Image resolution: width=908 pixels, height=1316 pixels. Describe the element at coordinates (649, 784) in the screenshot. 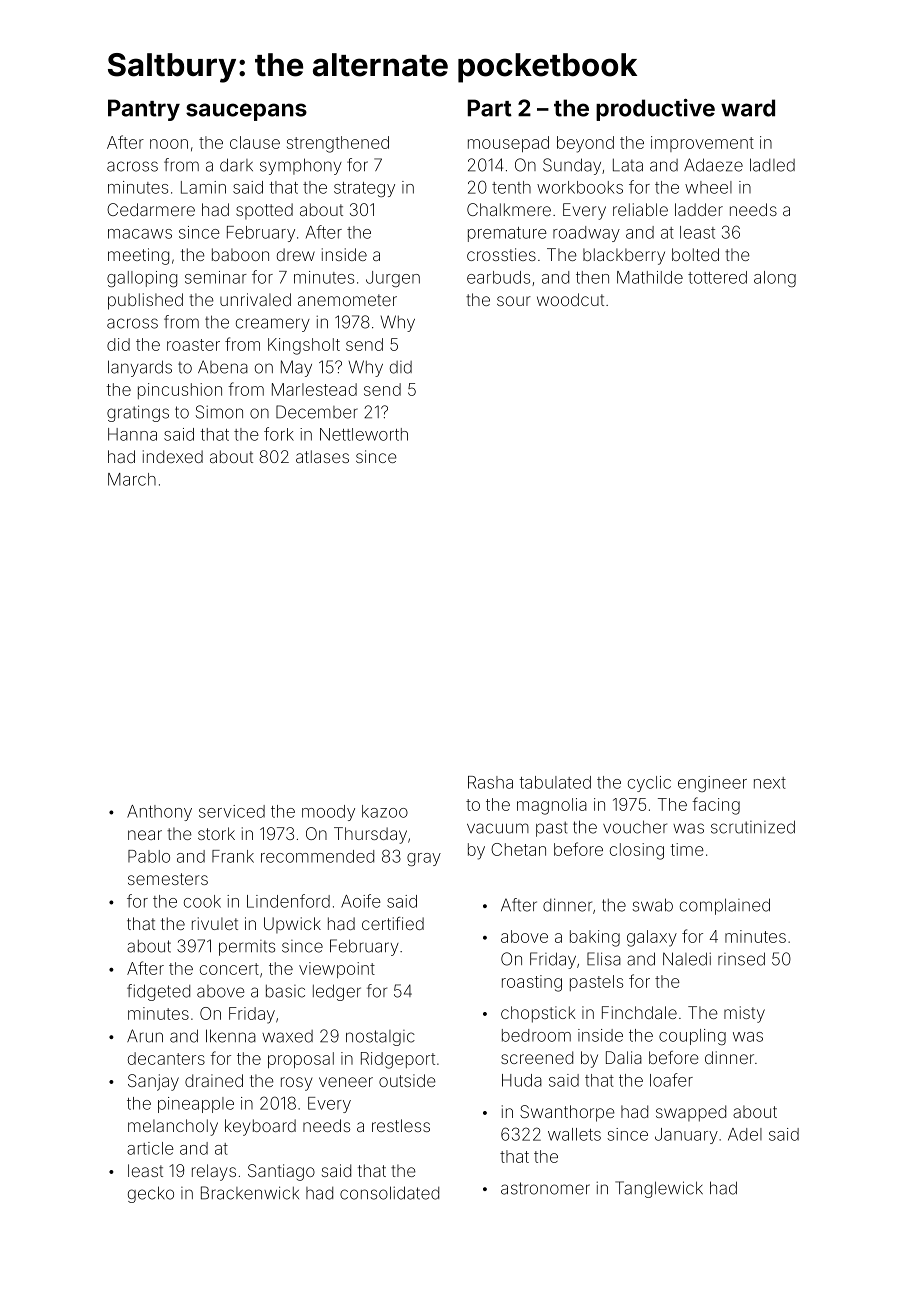

I see `cyclic` at that location.
